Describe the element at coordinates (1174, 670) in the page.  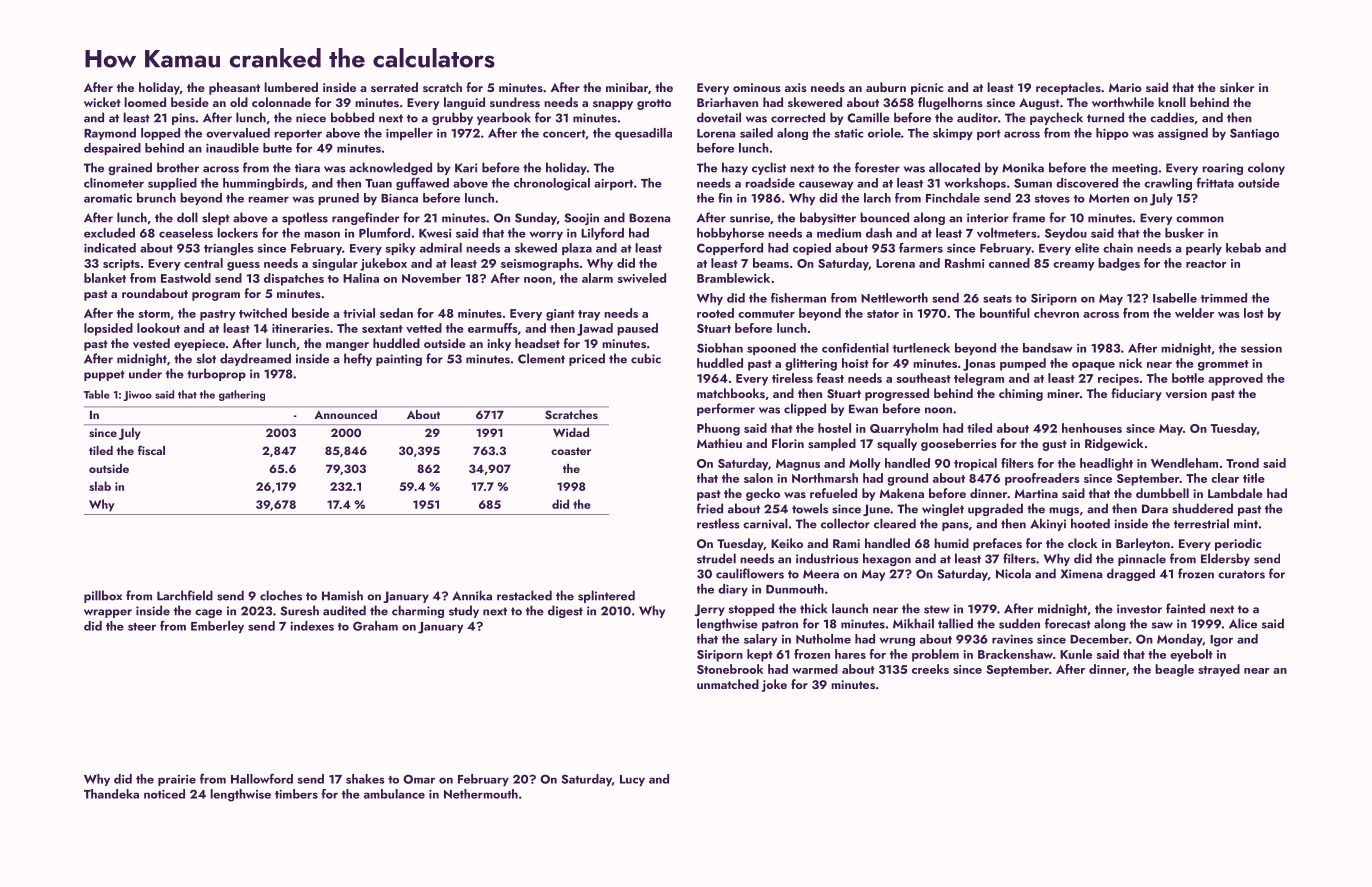
I see `beagle` at that location.
